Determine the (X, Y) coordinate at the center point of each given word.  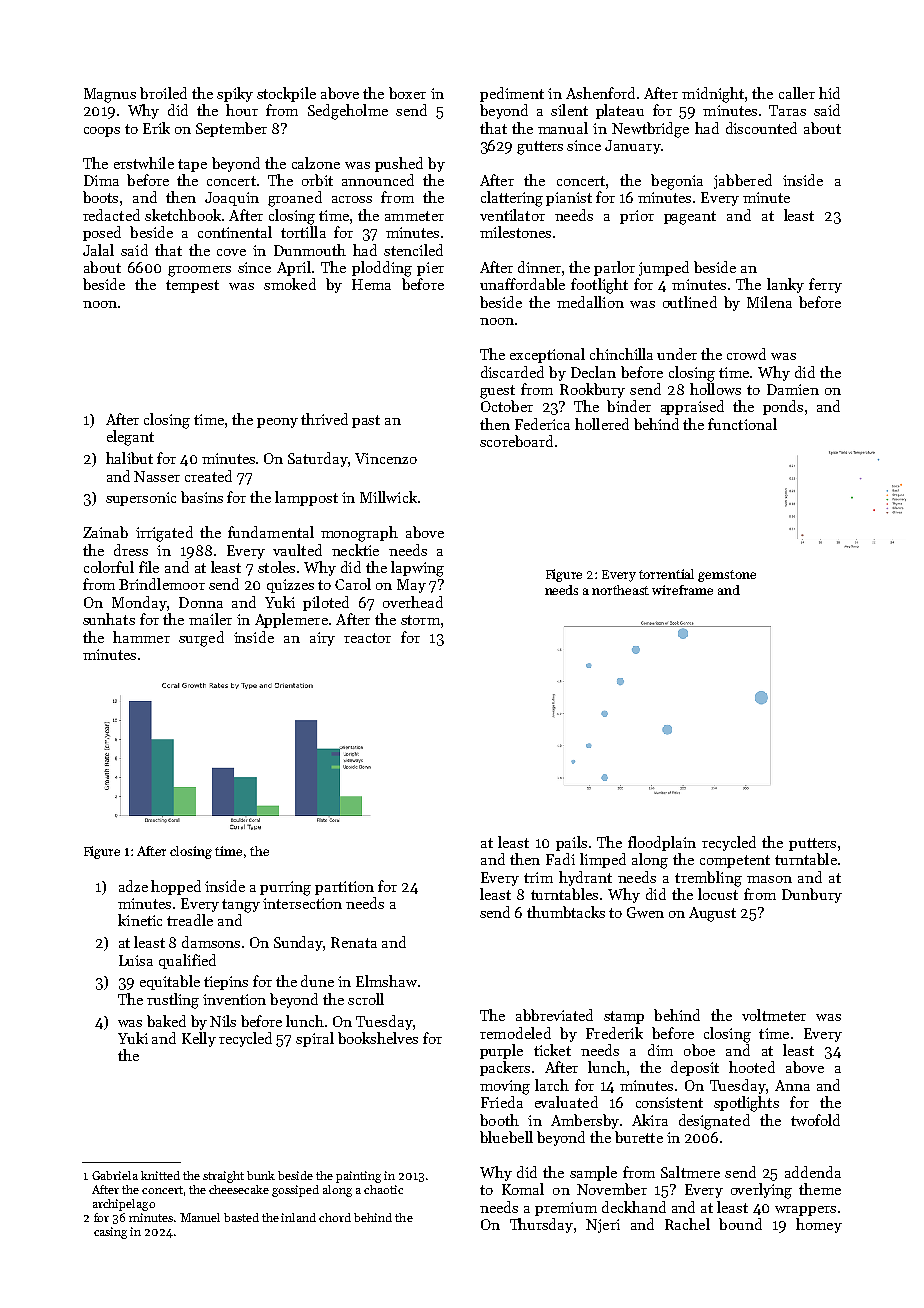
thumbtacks (566, 912)
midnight (713, 95)
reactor (367, 638)
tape (192, 165)
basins (202, 497)
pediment (512, 94)
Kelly (199, 1039)
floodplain (662, 843)
